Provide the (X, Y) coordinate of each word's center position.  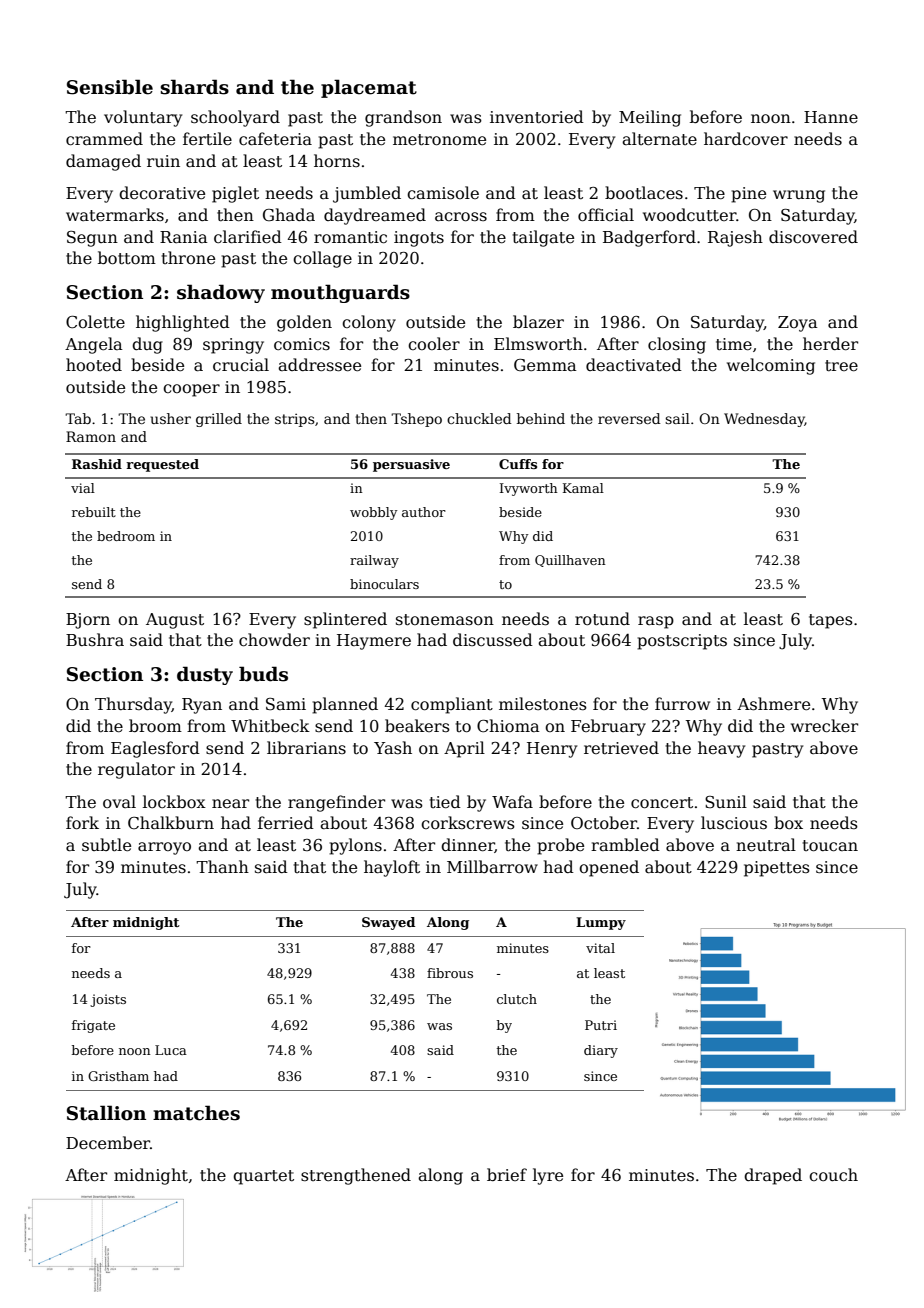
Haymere (374, 642)
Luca (171, 1050)
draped (773, 1176)
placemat (369, 88)
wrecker (824, 726)
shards (194, 87)
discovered (813, 237)
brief (507, 1174)
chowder (274, 640)
